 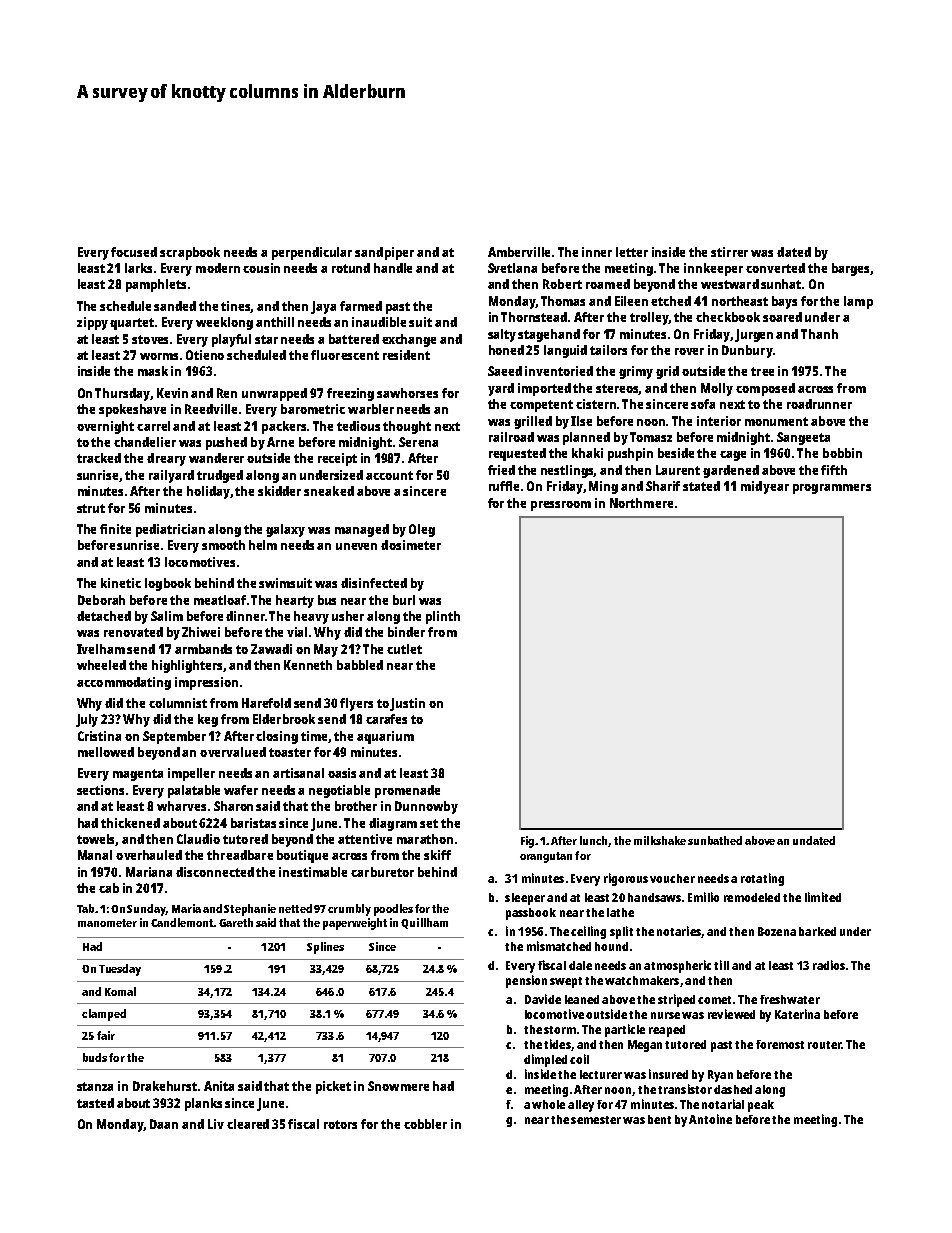 What do you see at coordinates (519, 252) in the image?
I see `Amberville` at bounding box center [519, 252].
